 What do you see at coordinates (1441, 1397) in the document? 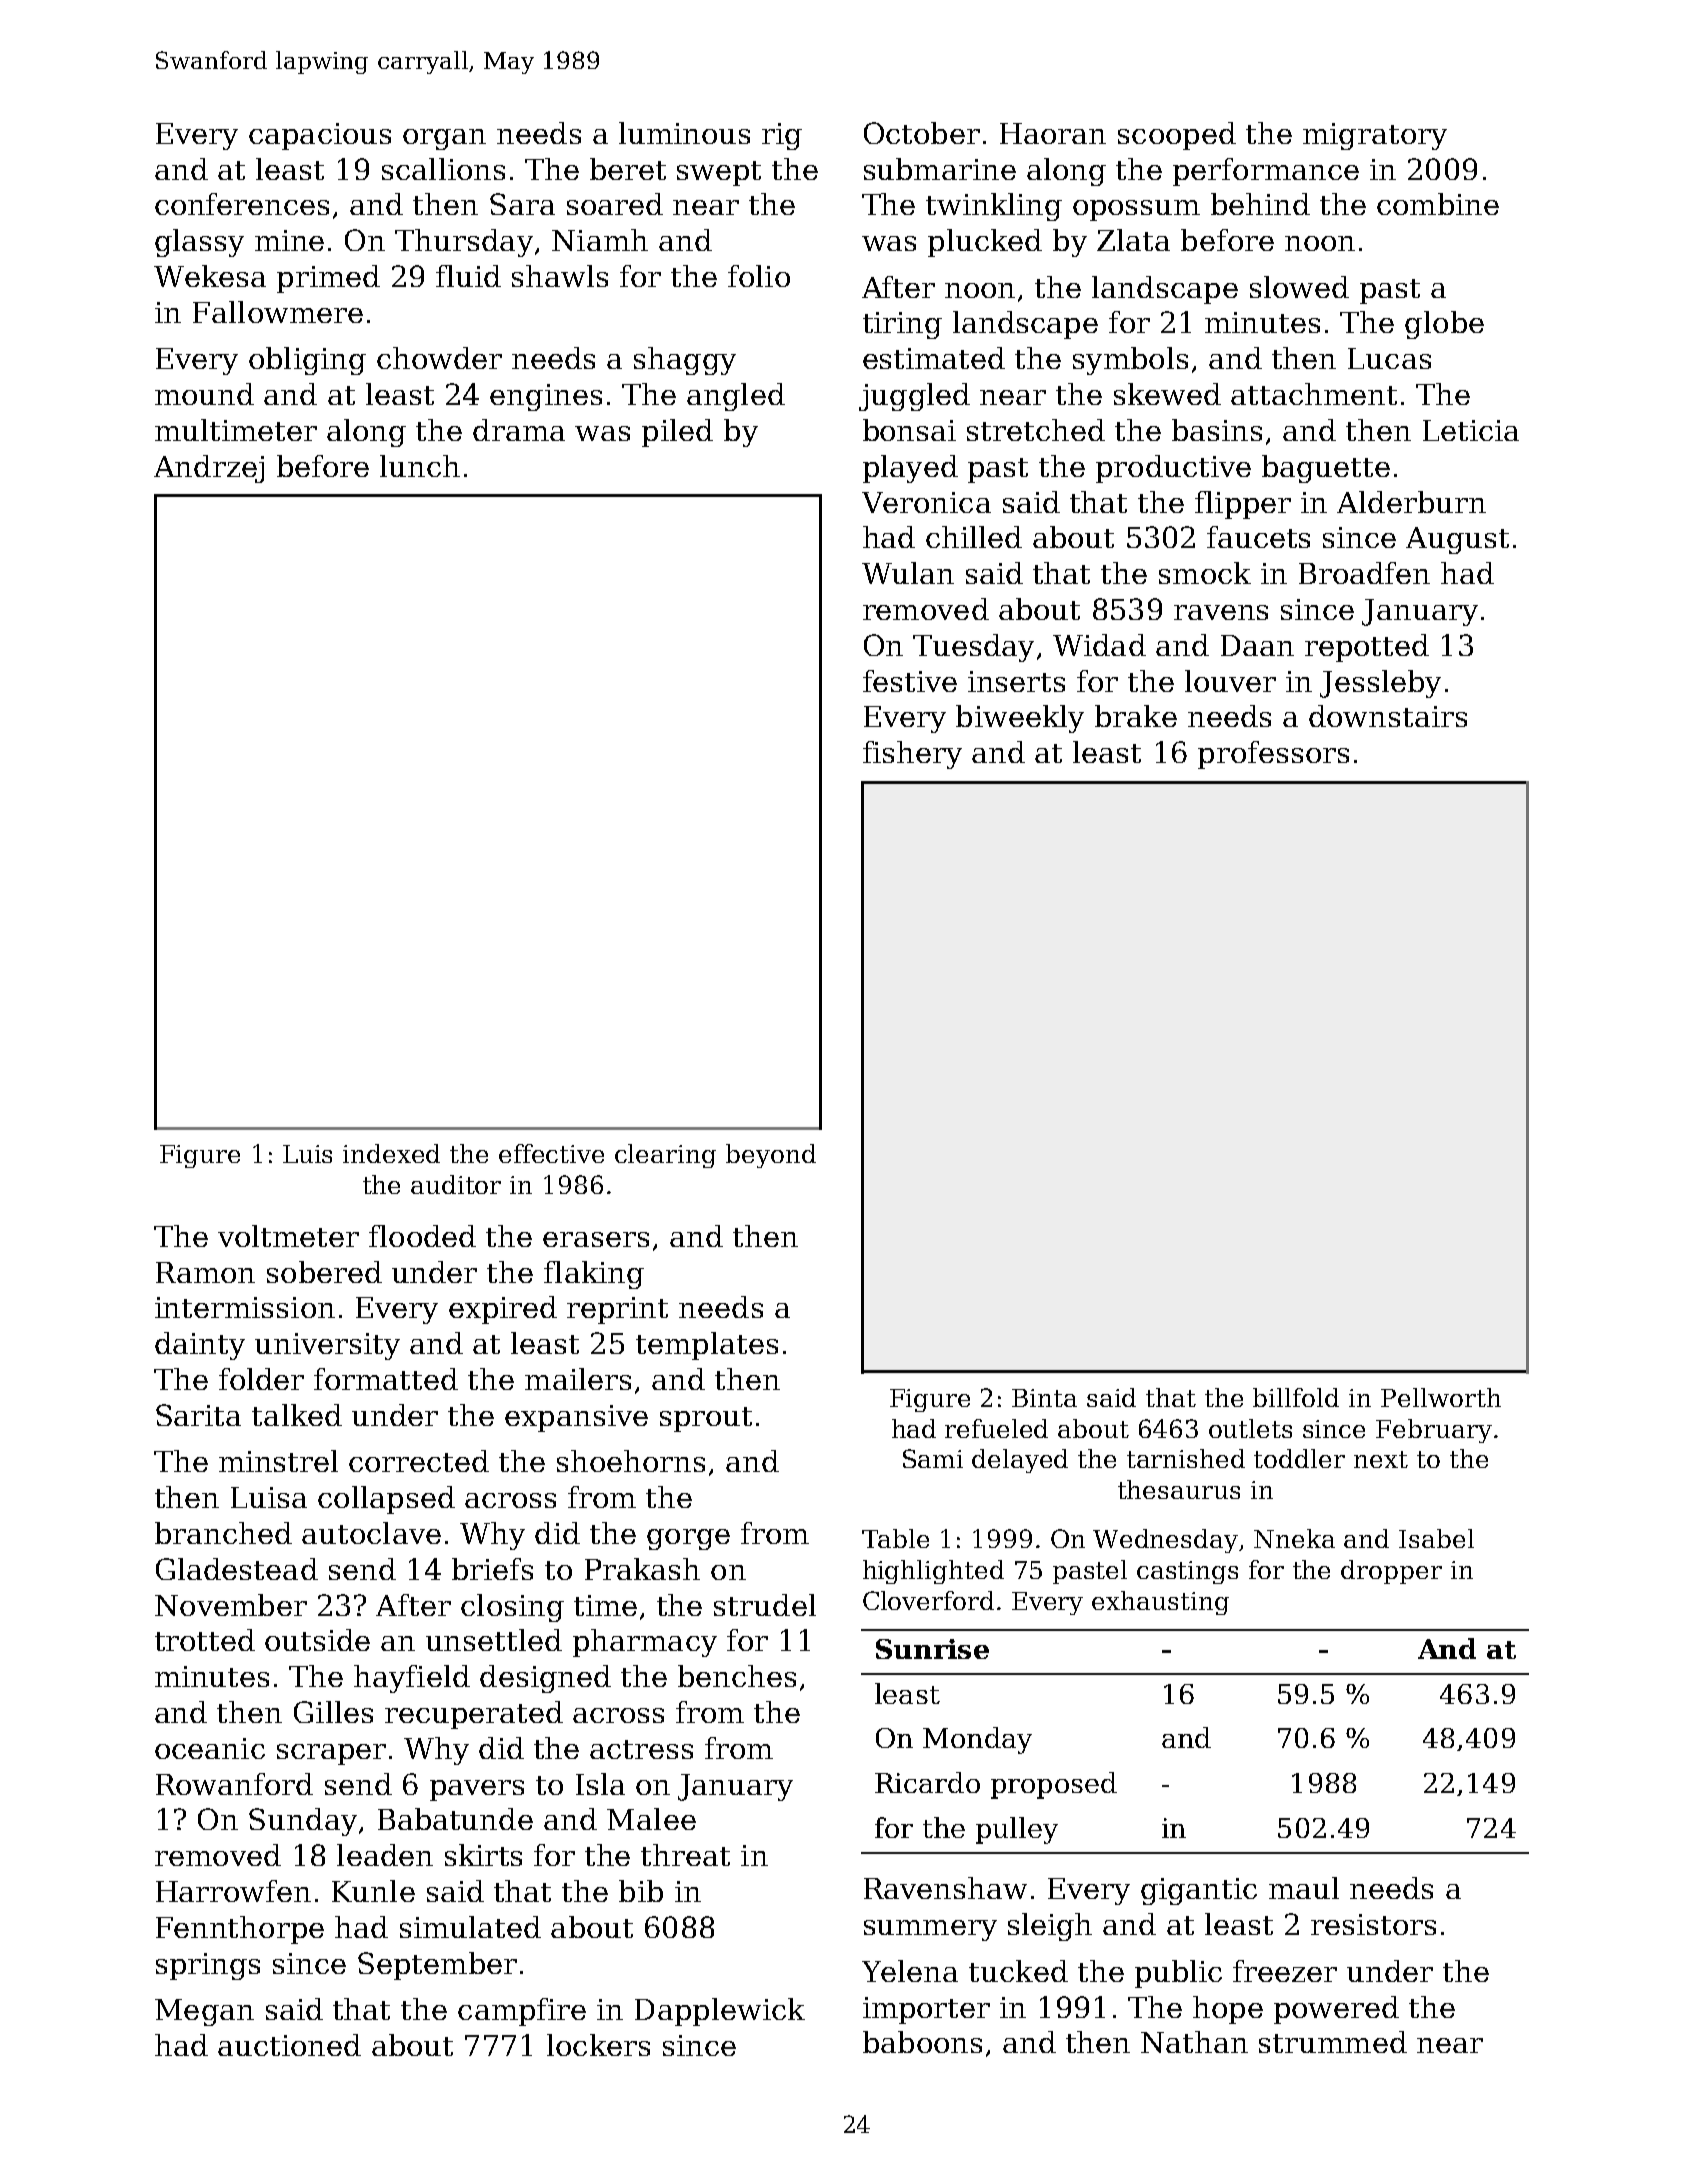
I see `Pellworth` at bounding box center [1441, 1397].
